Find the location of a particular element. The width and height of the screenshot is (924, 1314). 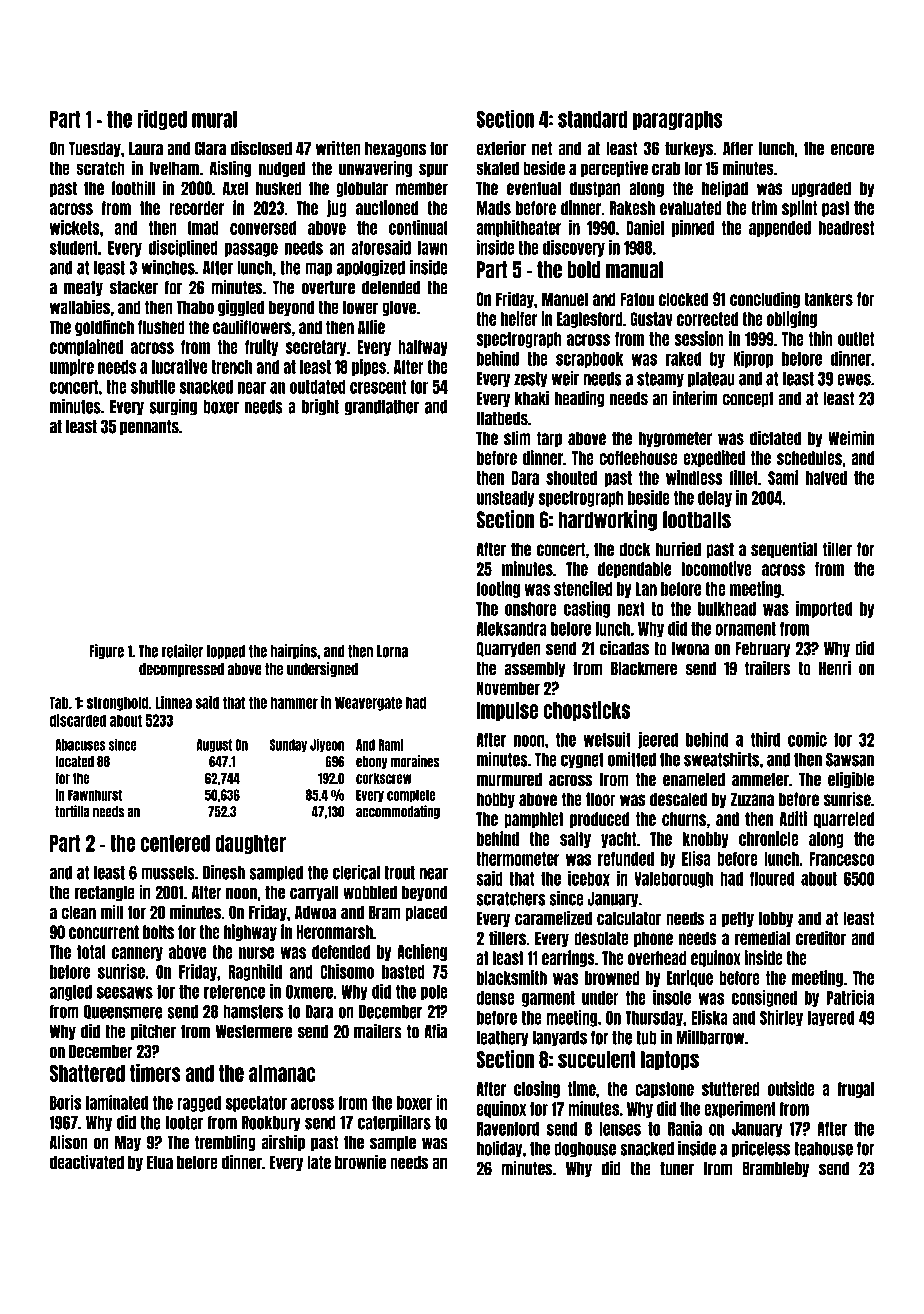

floured is located at coordinates (772, 879).
